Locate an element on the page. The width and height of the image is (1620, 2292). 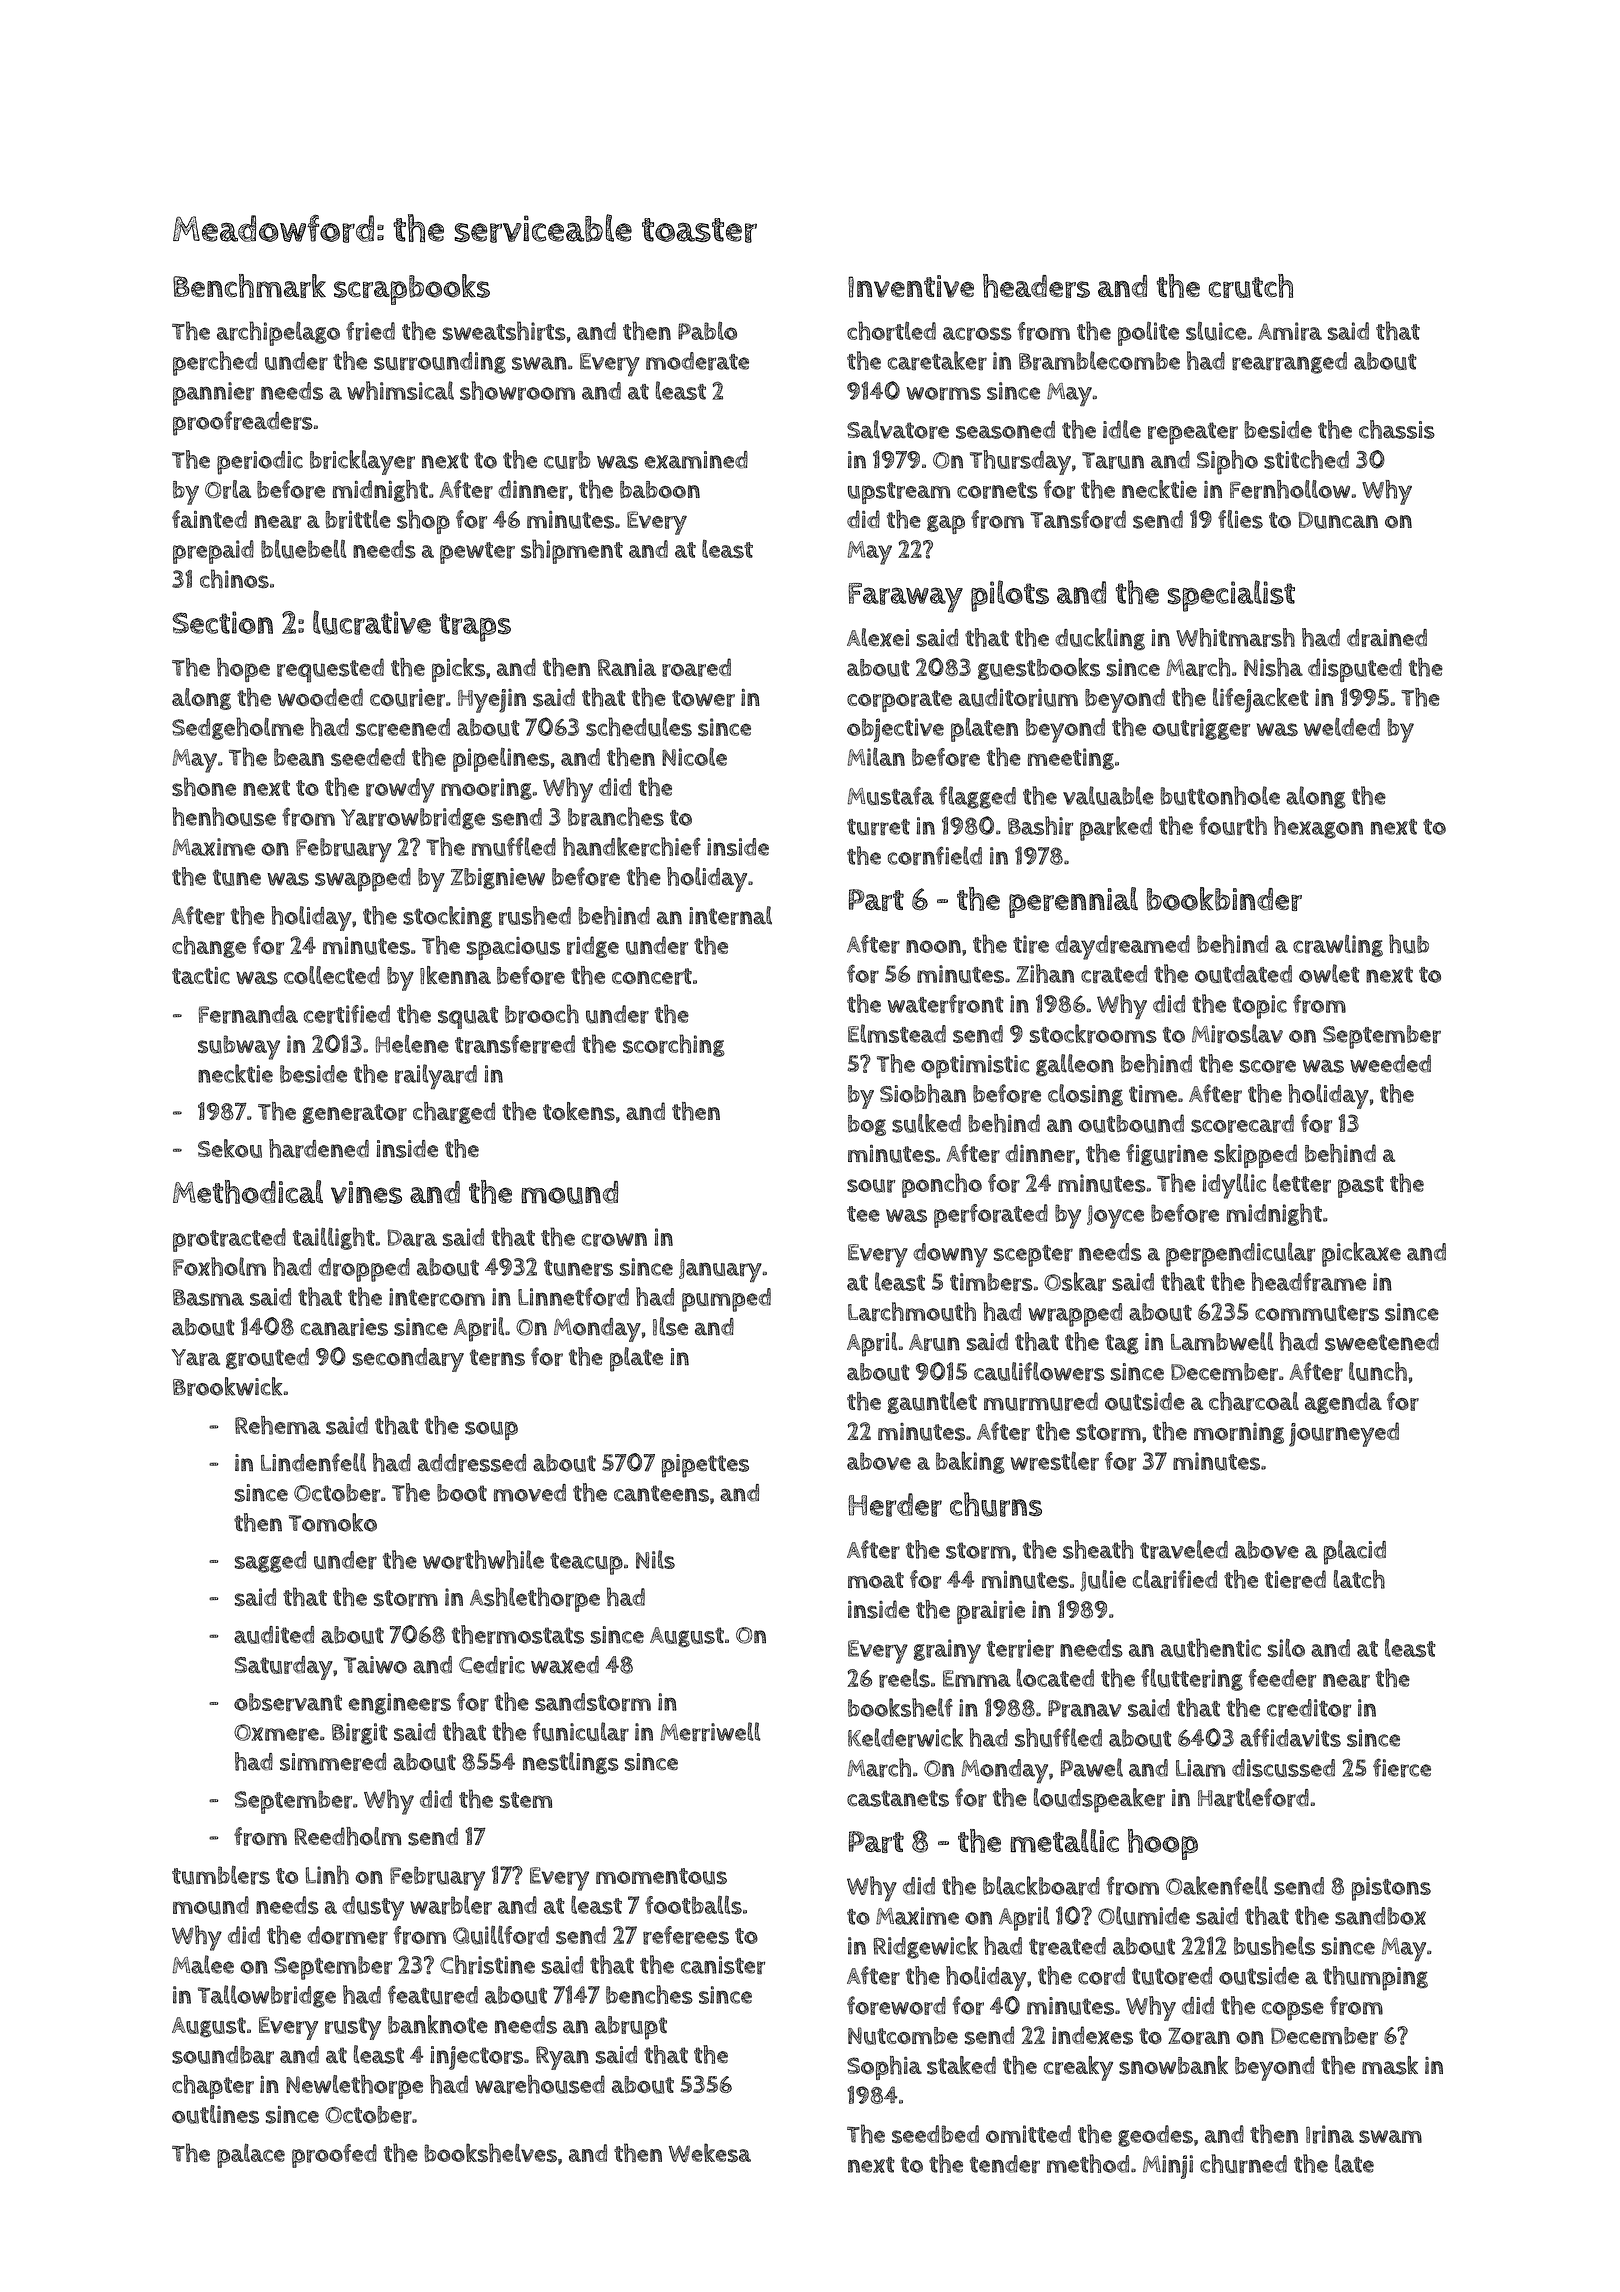
Salvatore is located at coordinates (898, 429).
